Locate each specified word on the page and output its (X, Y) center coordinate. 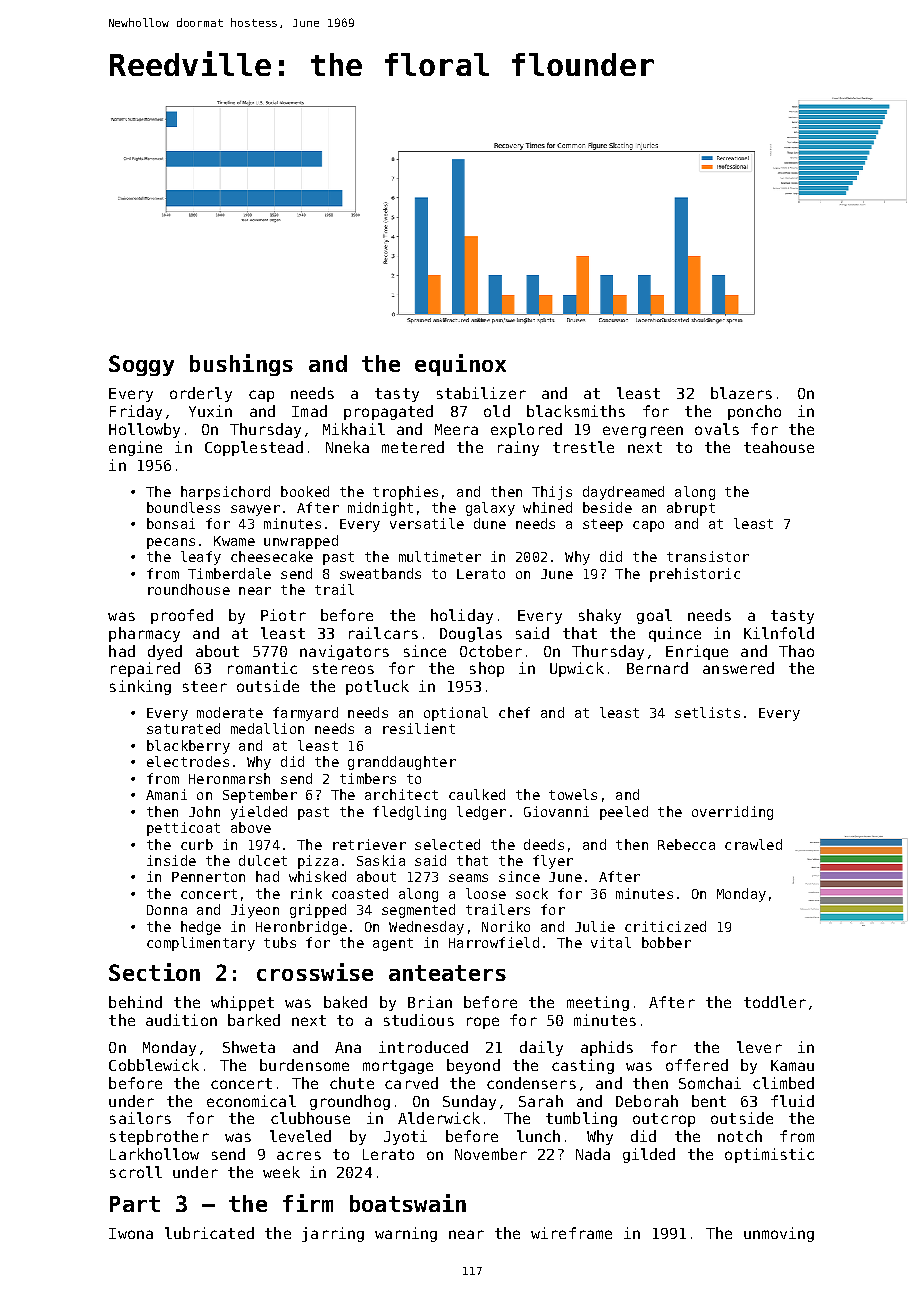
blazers (741, 393)
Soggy (141, 365)
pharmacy (144, 634)
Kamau (792, 1065)
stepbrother (159, 1137)
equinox (460, 365)
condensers (531, 1083)
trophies (405, 493)
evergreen (643, 432)
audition (181, 1020)
